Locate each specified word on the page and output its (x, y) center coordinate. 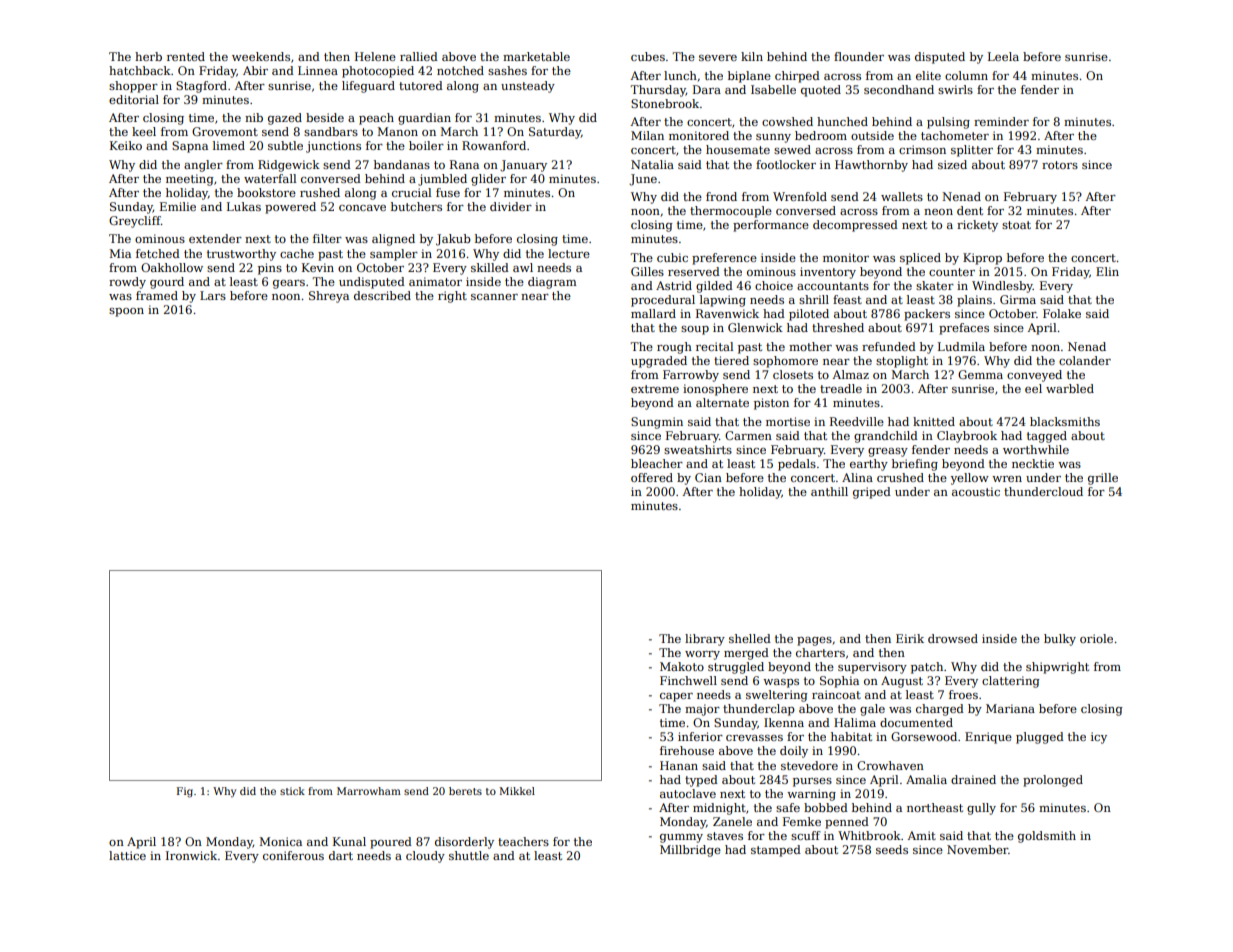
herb (148, 56)
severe (718, 58)
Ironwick (191, 855)
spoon (126, 312)
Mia (120, 253)
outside (872, 135)
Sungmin (657, 423)
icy (1099, 738)
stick (292, 791)
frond (721, 196)
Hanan (679, 765)
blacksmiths (1065, 421)
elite (928, 75)
